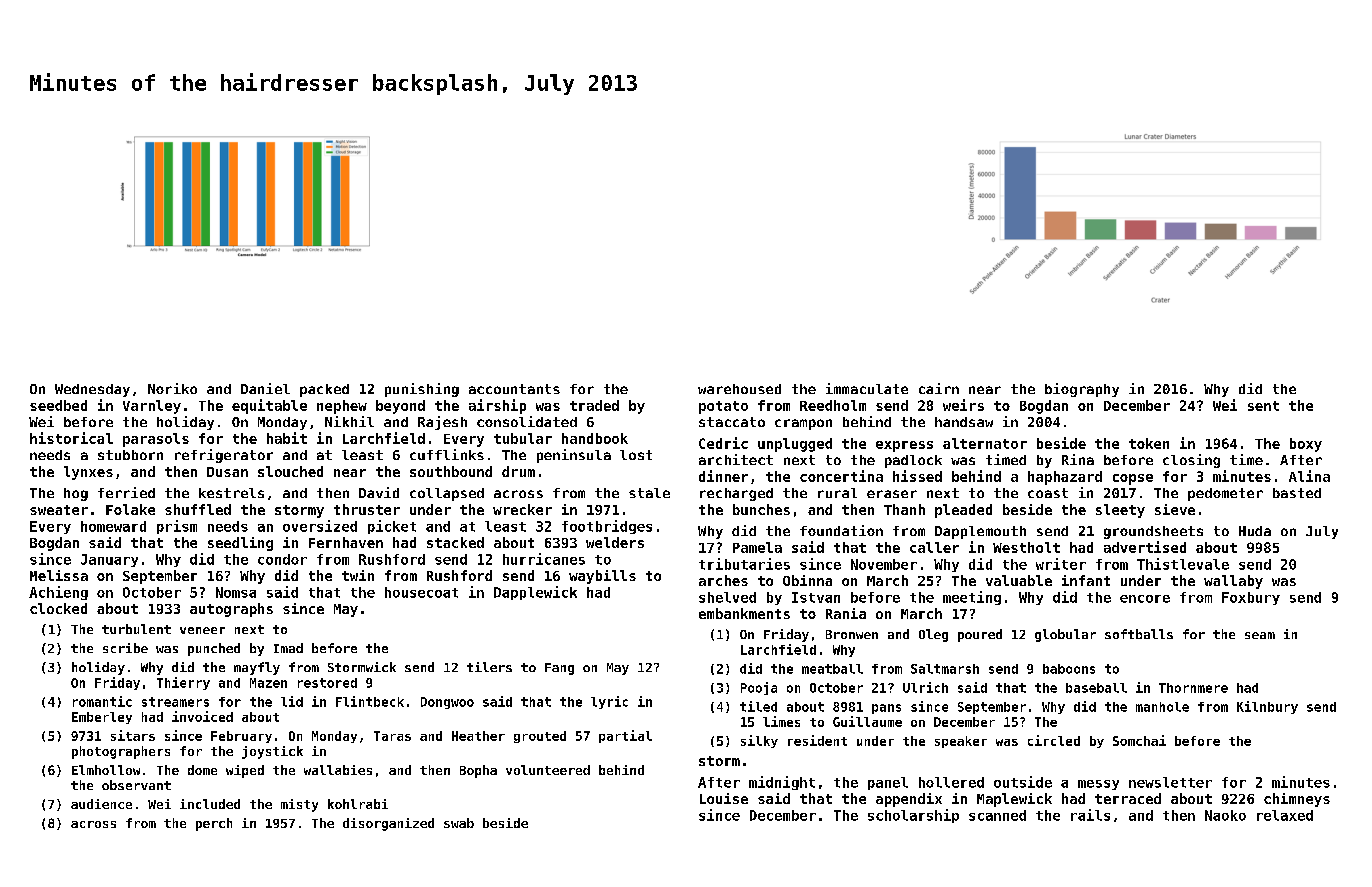 Image resolution: width=1372 pixels, height=887 pixels. Describe the element at coordinates (388, 824) in the screenshot. I see `disorganized` at that location.
